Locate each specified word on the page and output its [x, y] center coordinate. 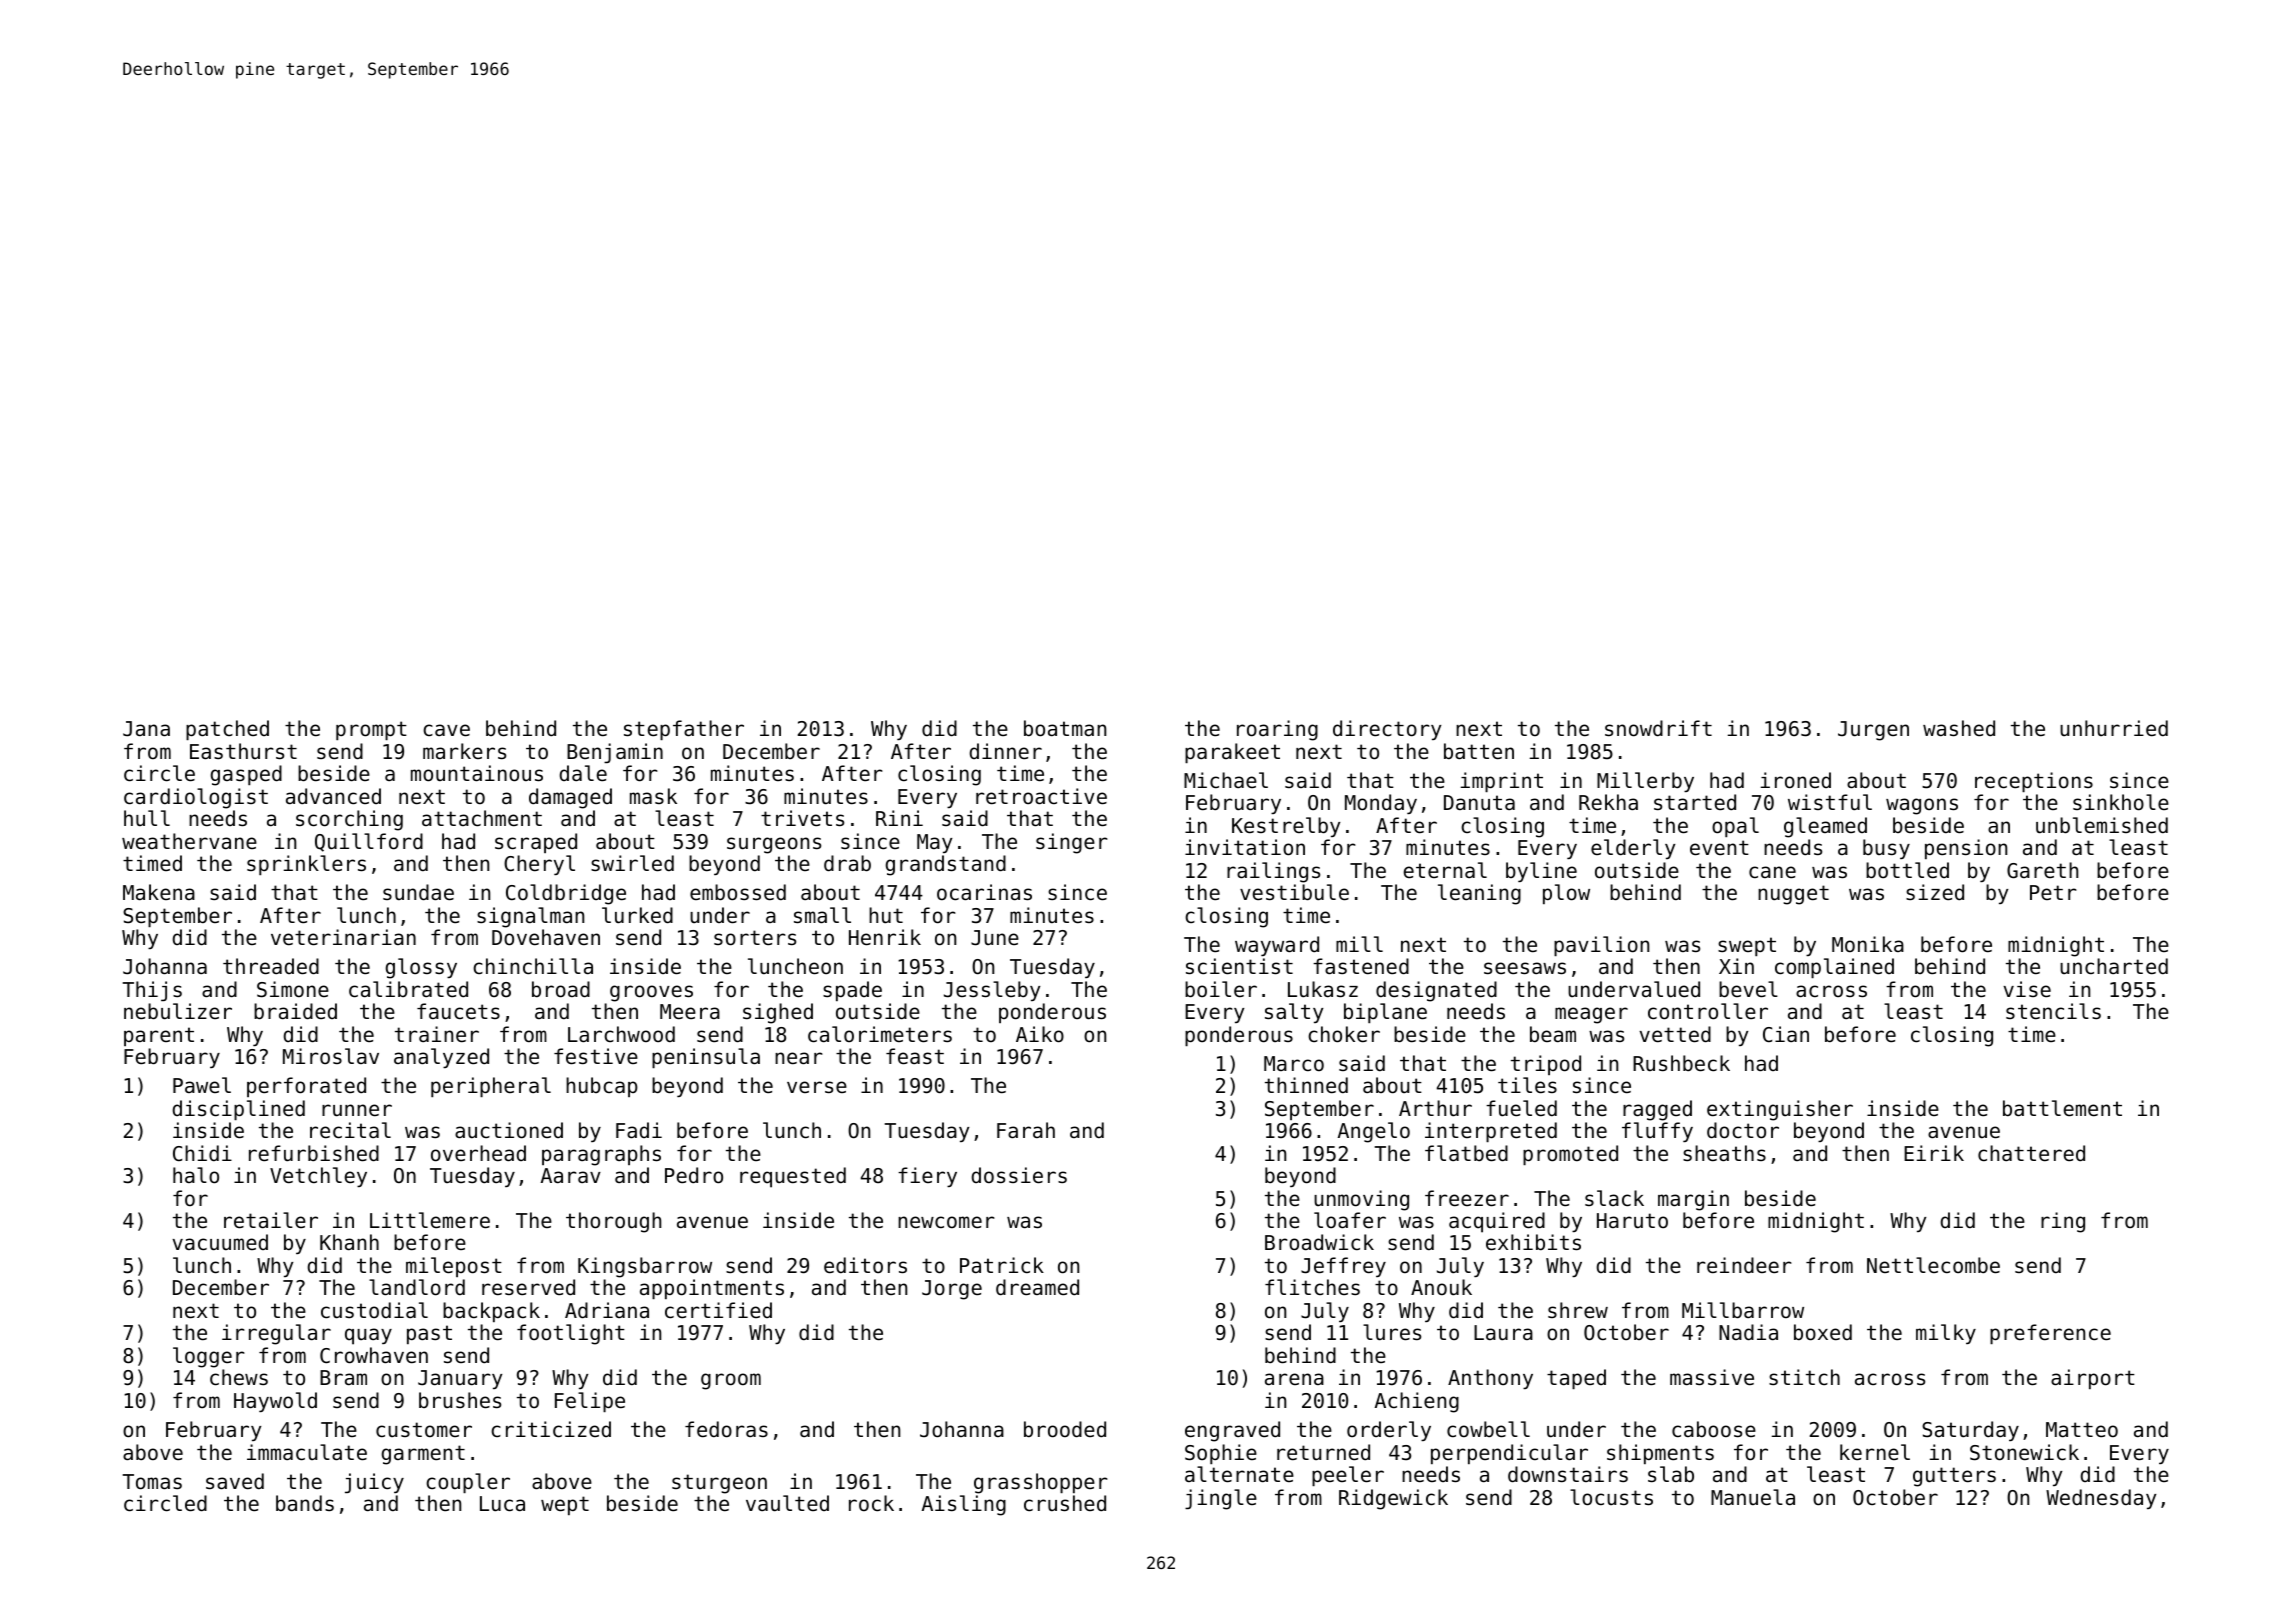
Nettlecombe [1933, 1265]
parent [159, 1036]
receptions [2034, 782]
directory [1387, 730]
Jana [146, 729]
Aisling [964, 1505]
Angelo [1374, 1132]
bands [305, 1503]
